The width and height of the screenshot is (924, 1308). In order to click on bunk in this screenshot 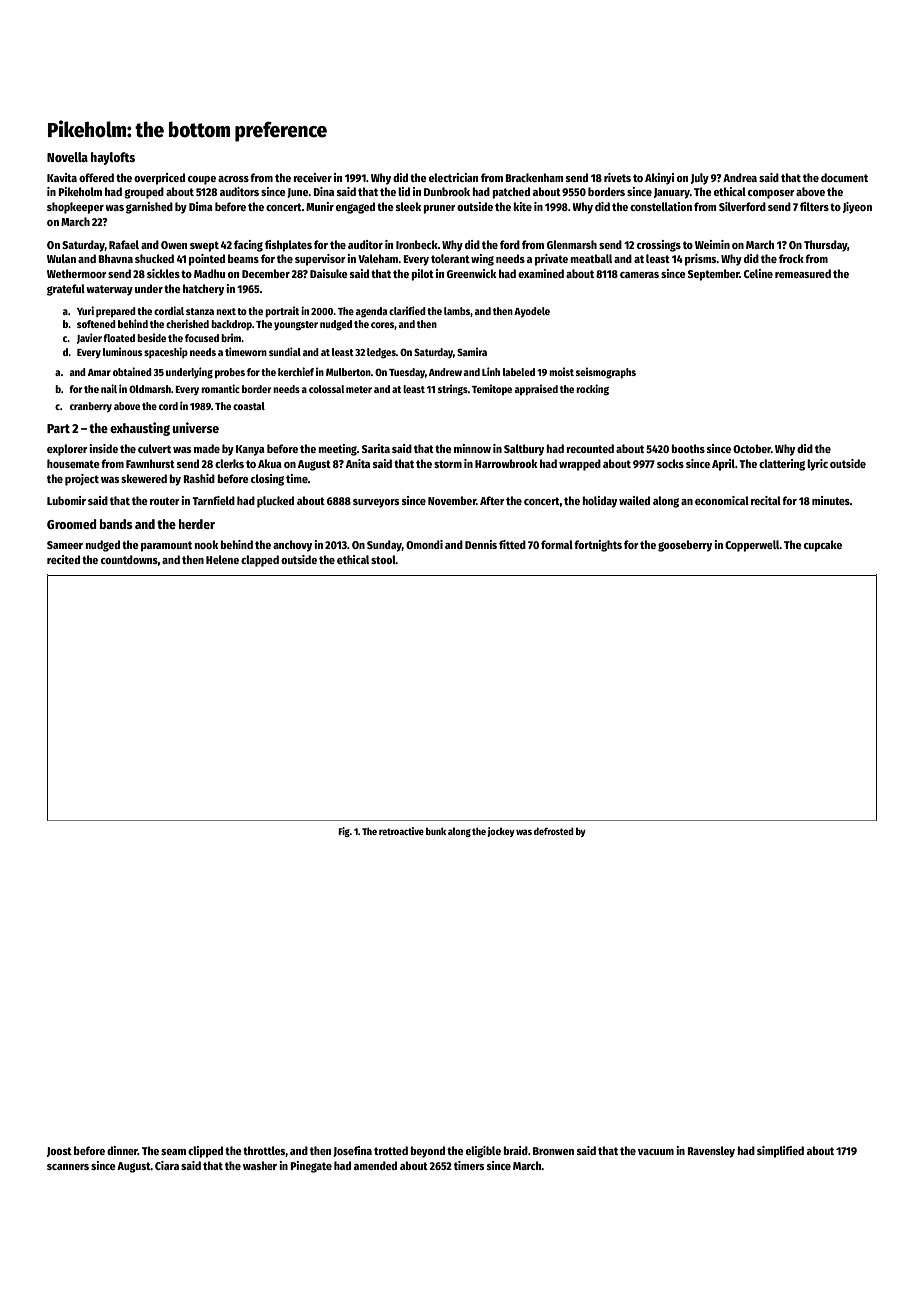, I will do `click(436, 831)`.
